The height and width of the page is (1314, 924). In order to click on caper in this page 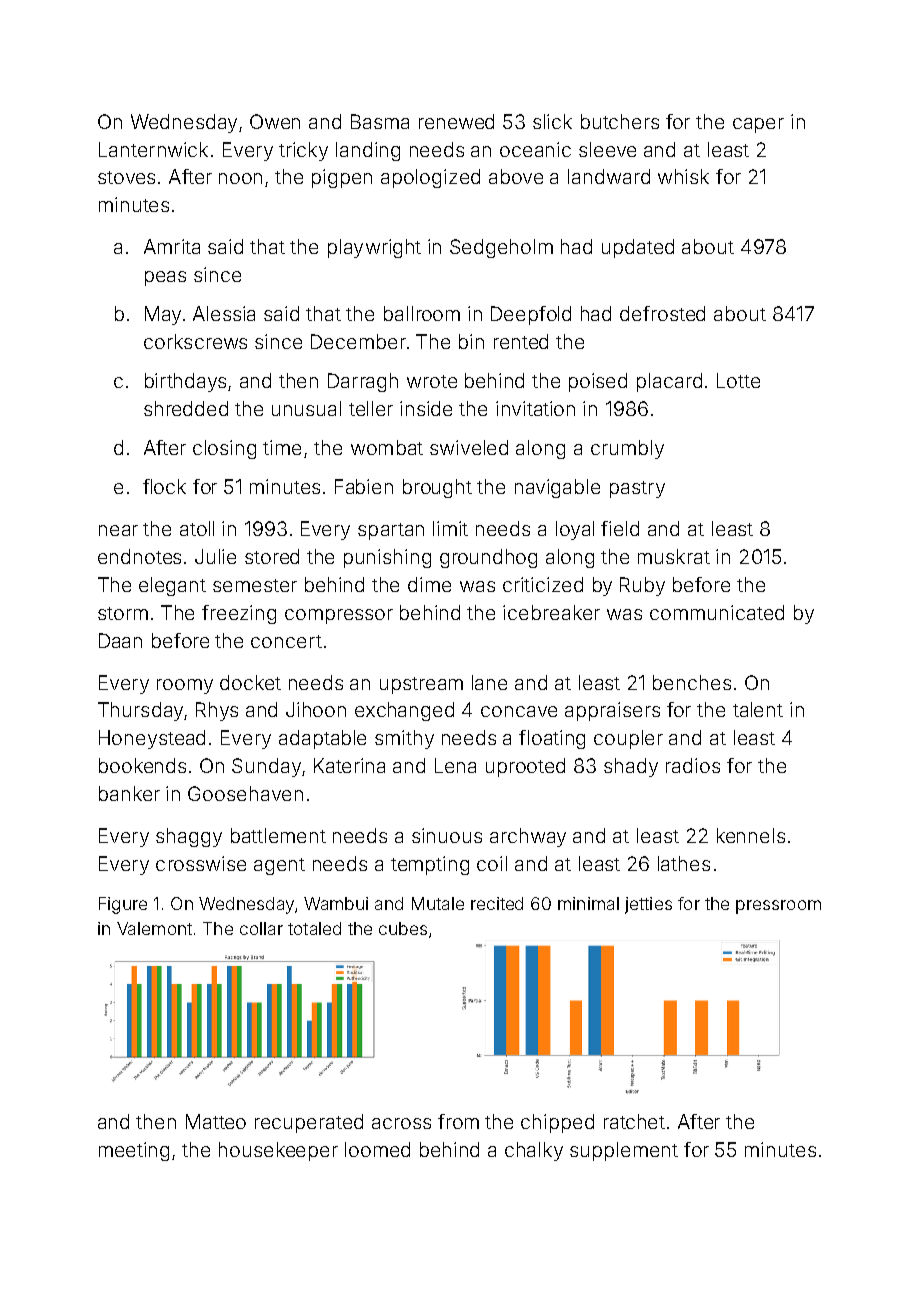, I will do `click(758, 125)`.
